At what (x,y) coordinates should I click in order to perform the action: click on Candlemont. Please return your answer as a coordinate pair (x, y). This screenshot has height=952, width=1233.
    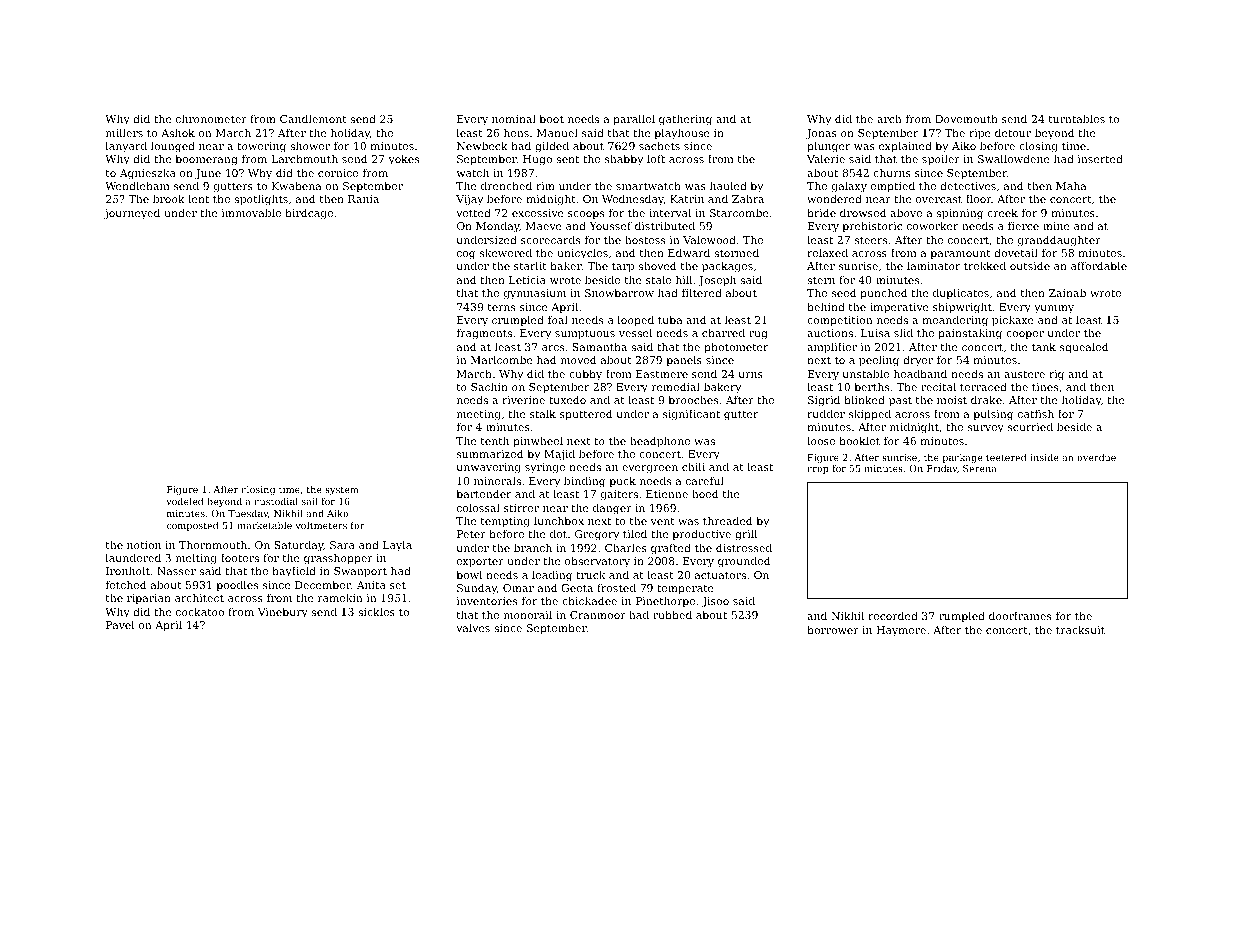
    Looking at the image, I should click on (313, 118).
